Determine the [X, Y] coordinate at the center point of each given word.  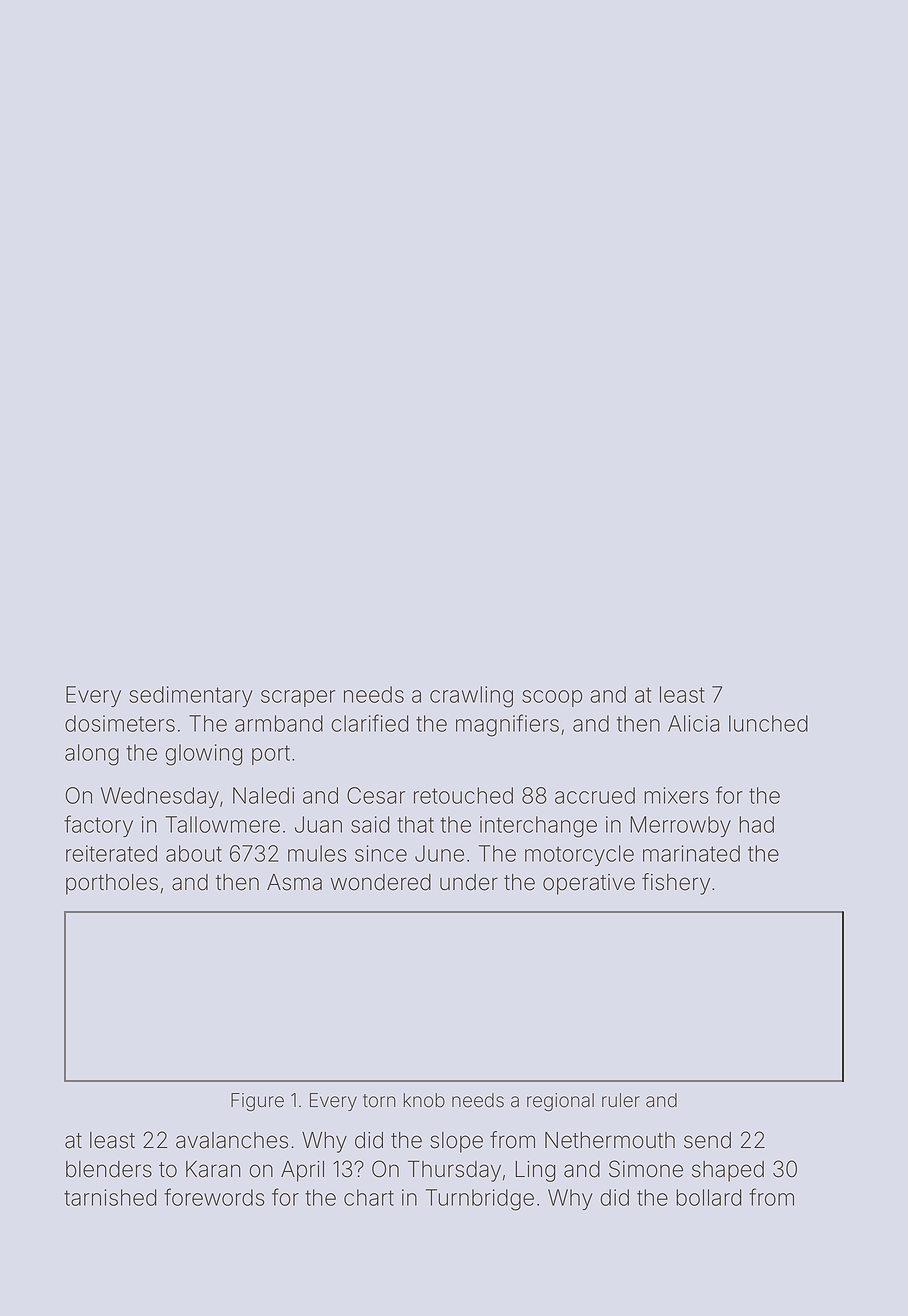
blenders [109, 1169]
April [302, 1171]
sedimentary [191, 696]
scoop [552, 698]
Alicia [693, 723]
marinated [691, 853]
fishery [676, 884]
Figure [257, 1102]
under [469, 882]
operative [589, 884]
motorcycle [579, 855]
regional [560, 1102]
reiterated [111, 853]
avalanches [232, 1140]
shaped [728, 1171]
